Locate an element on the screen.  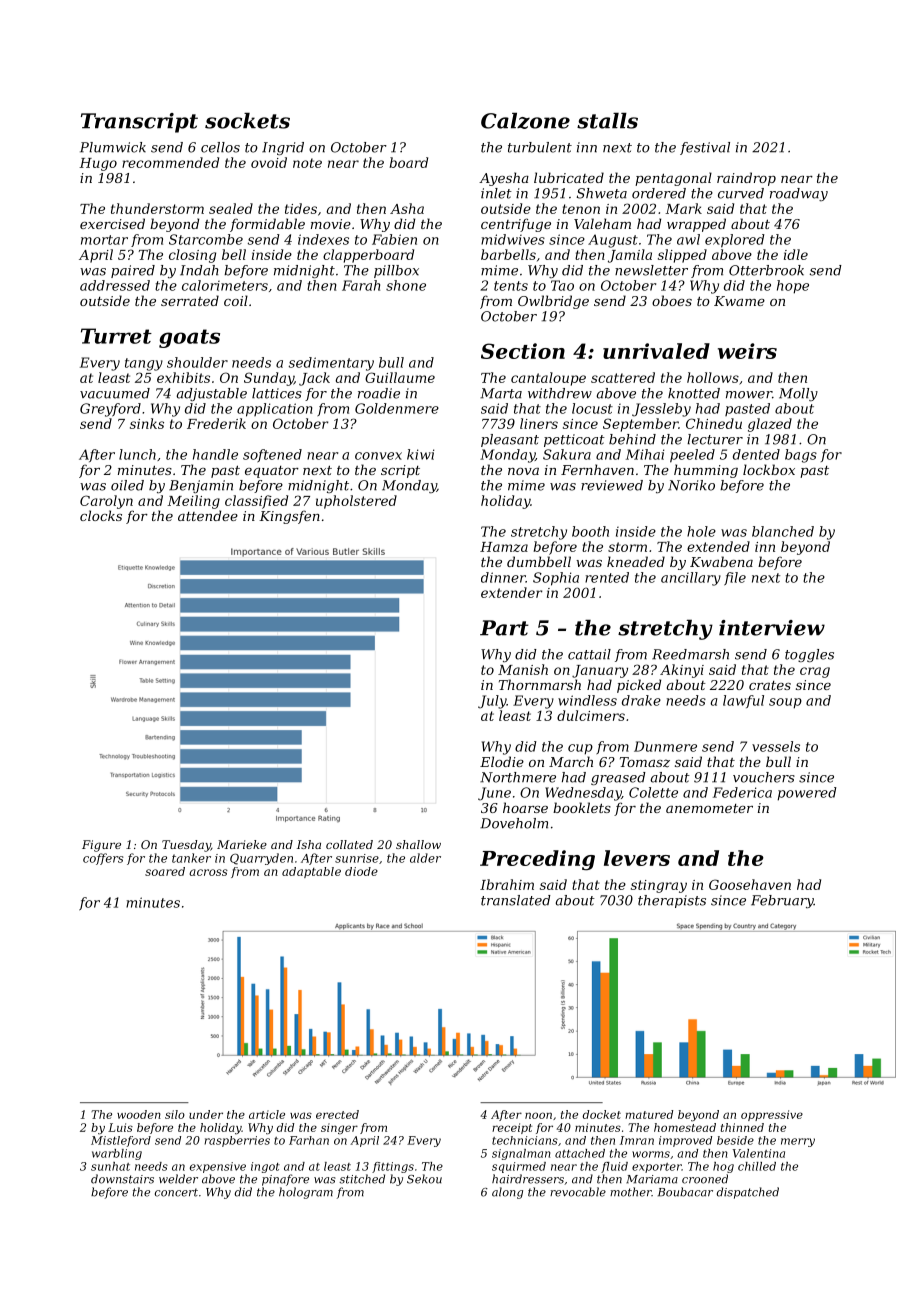
Calzone is located at coordinates (525, 121).
